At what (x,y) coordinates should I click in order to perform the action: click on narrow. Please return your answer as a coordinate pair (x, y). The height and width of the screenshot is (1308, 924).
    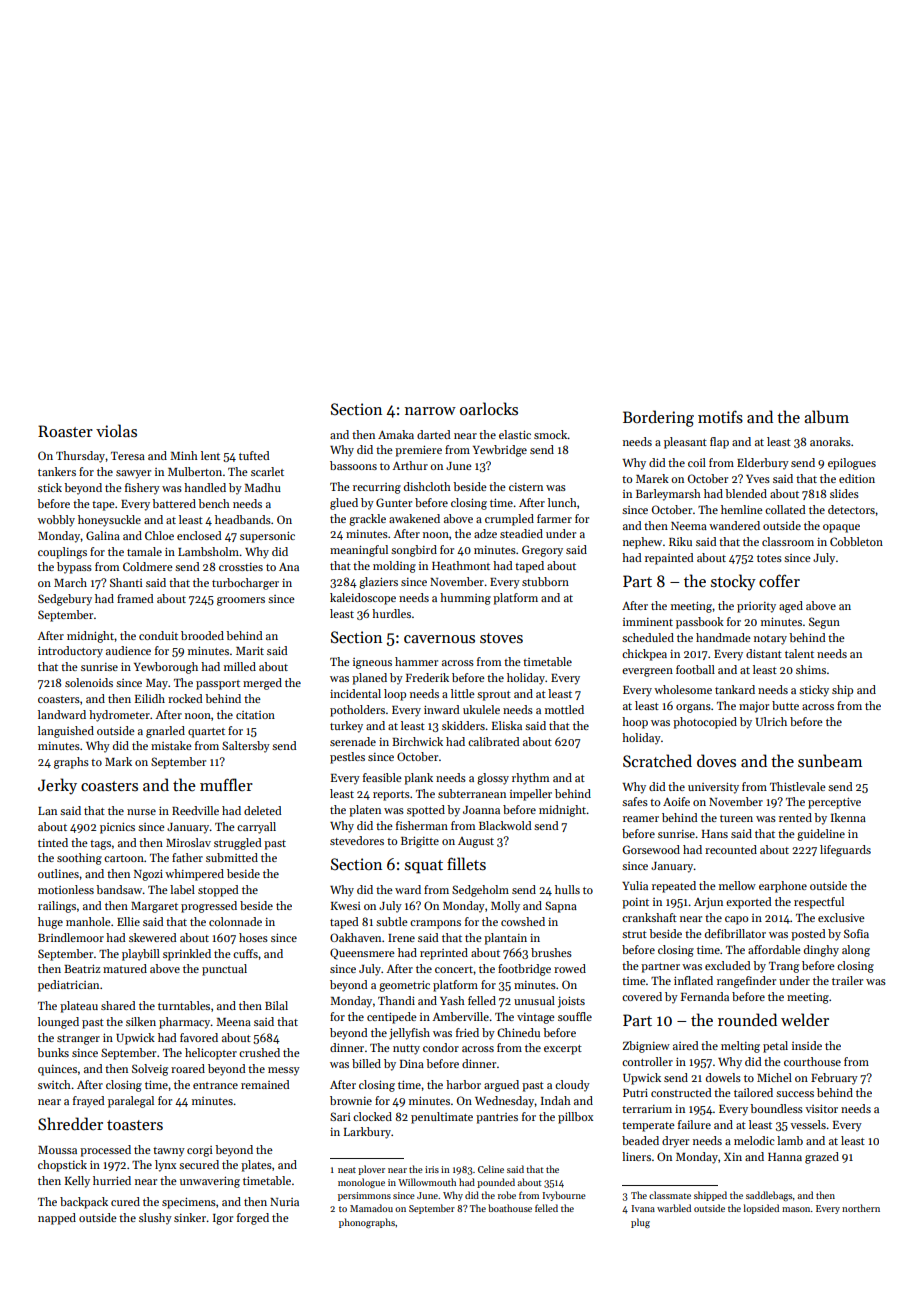
    Looking at the image, I should click on (430, 411).
